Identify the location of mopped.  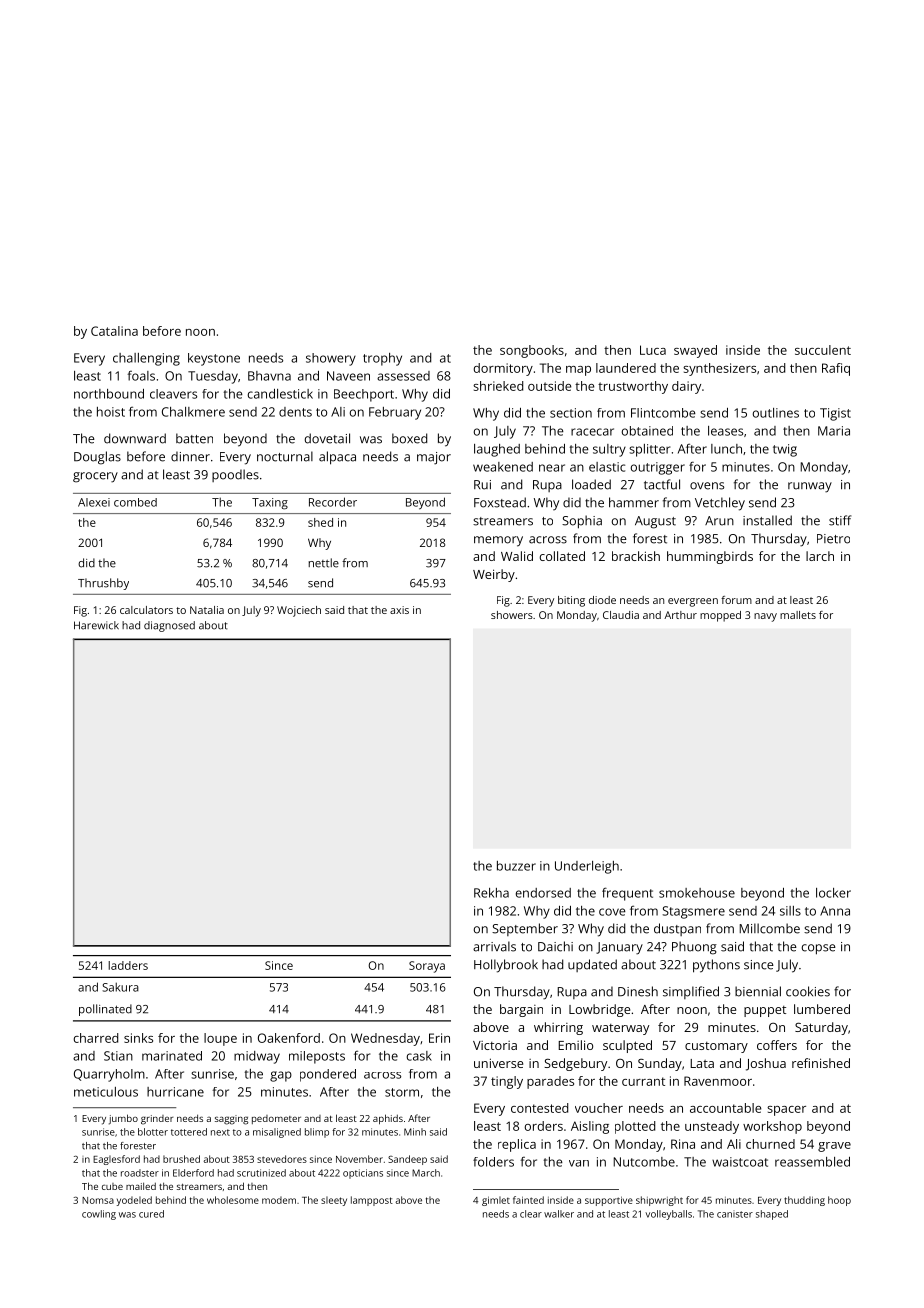
(720, 616).
